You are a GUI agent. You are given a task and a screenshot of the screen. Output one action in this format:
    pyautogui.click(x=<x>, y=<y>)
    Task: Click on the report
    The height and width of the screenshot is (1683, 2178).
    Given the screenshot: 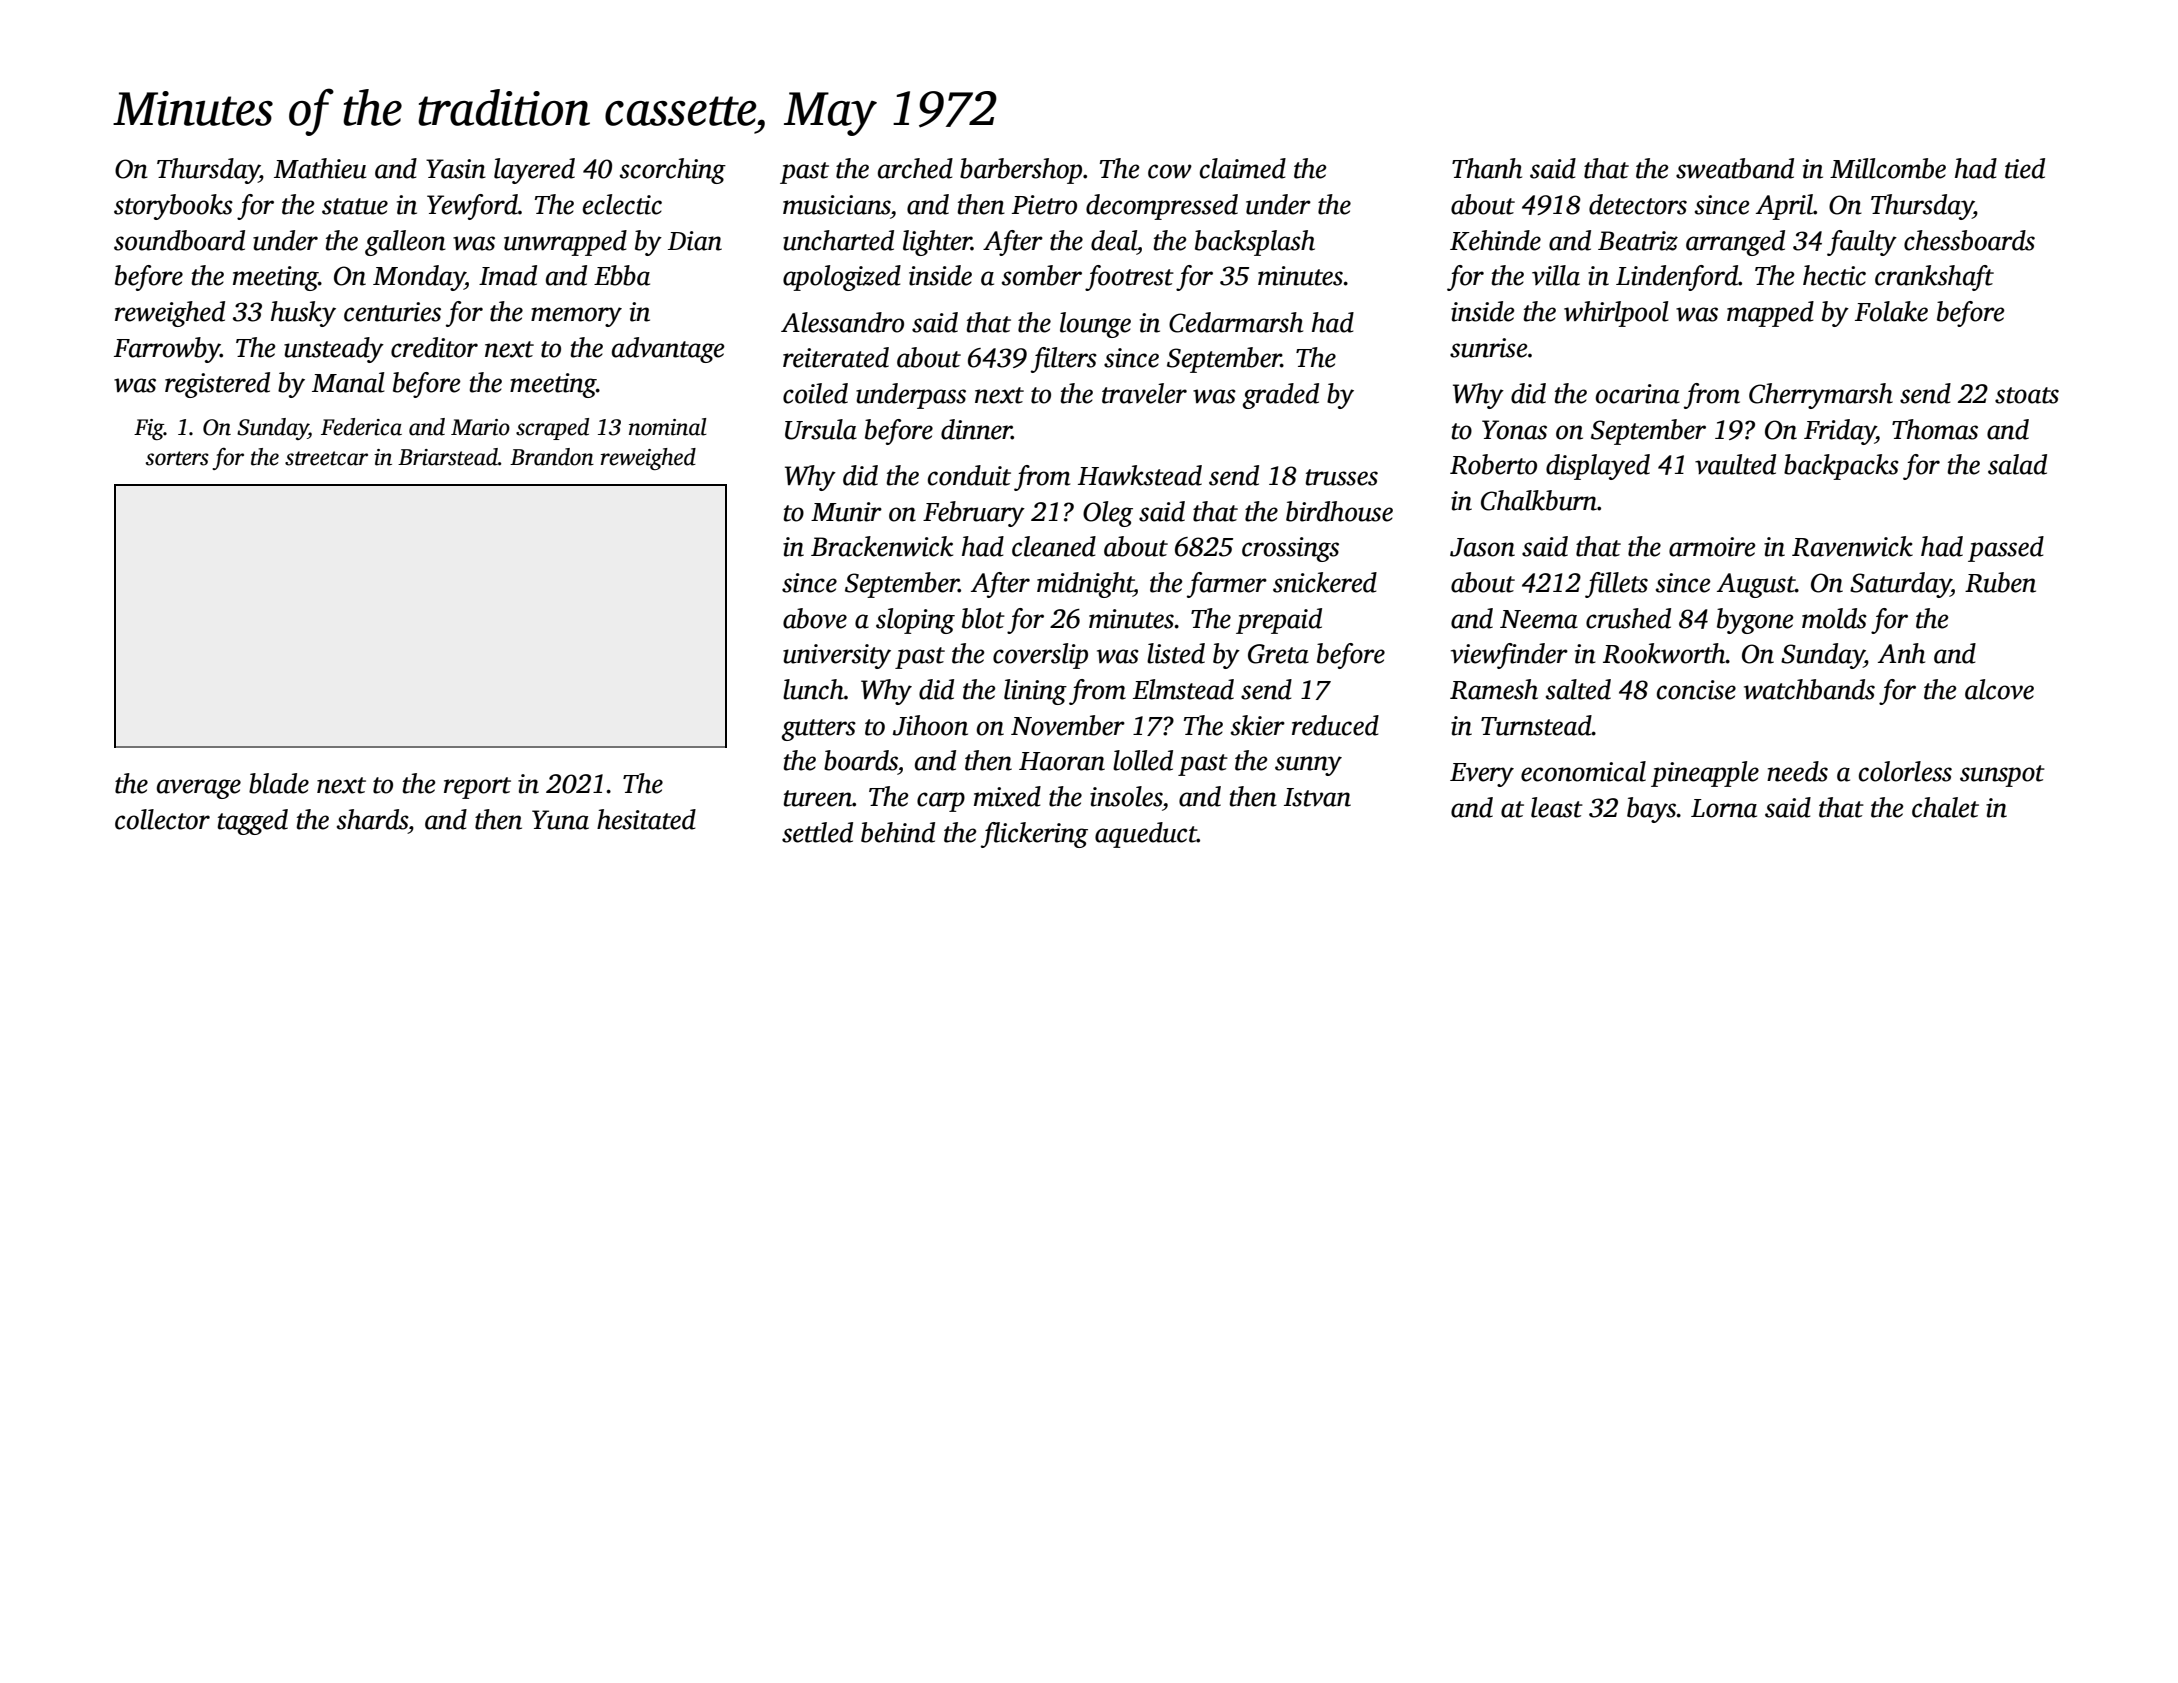 What is the action you would take?
    pyautogui.click(x=477, y=788)
